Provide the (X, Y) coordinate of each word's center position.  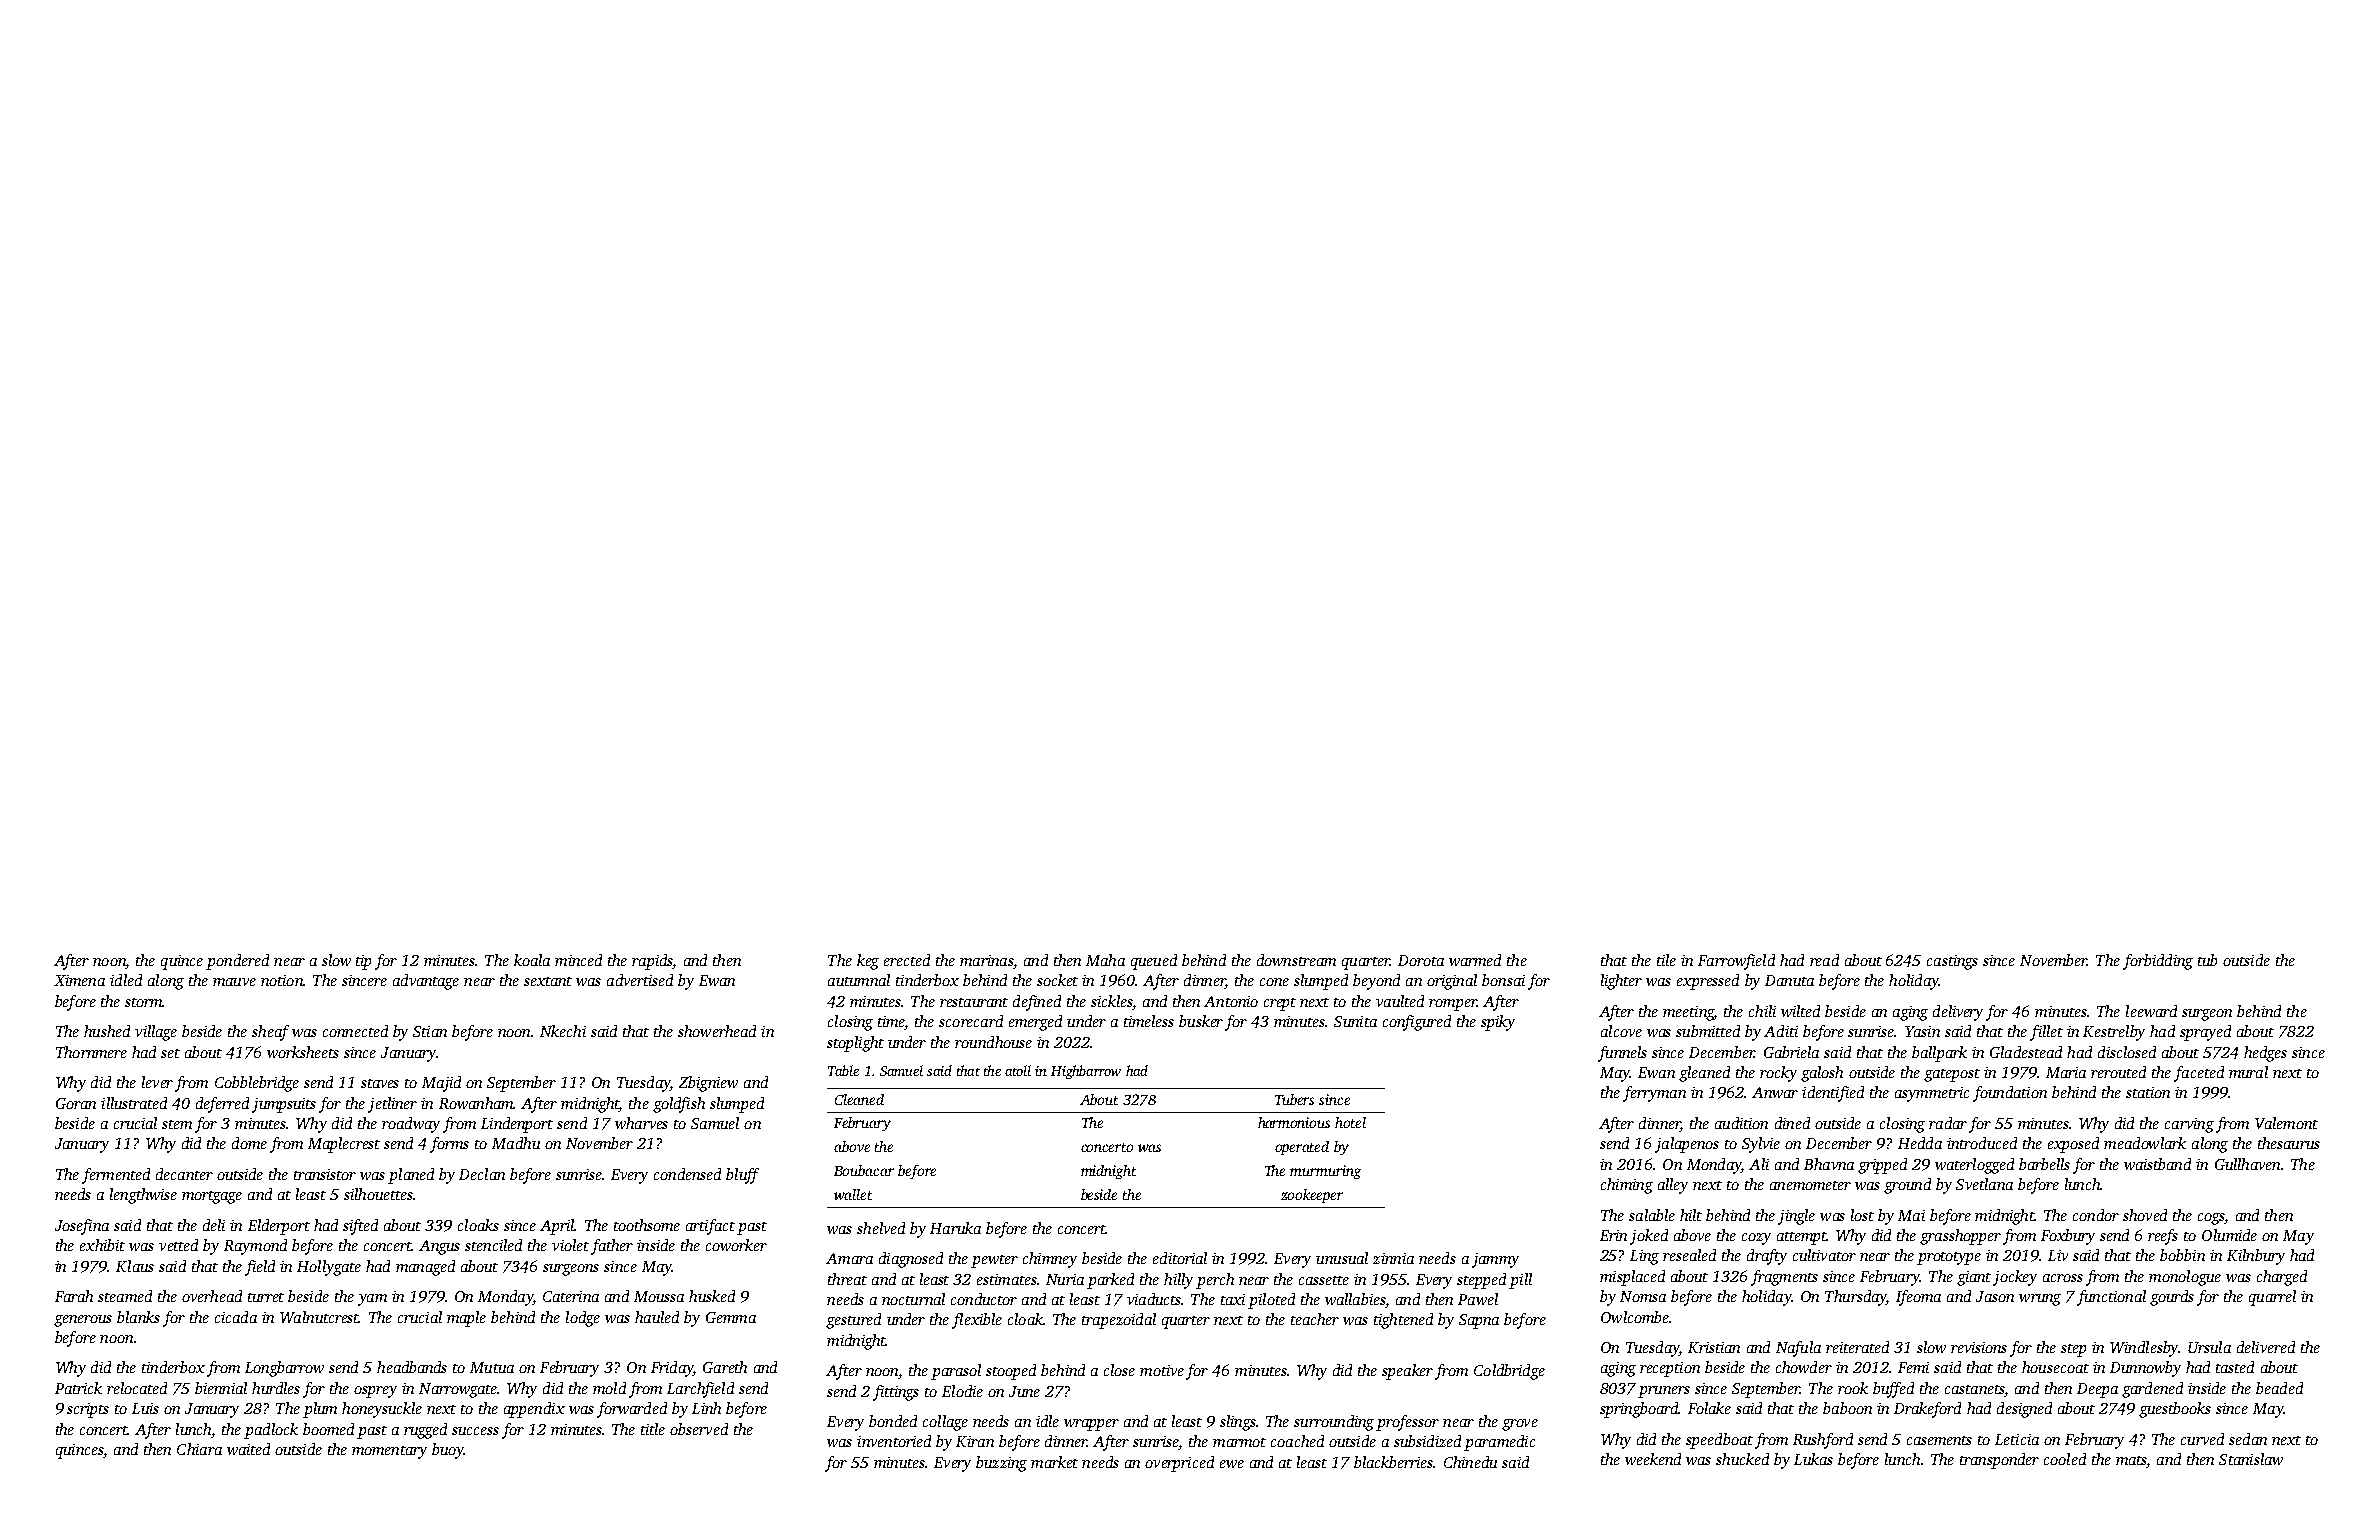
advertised (640, 980)
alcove (1621, 1031)
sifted (360, 1227)
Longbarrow (284, 1369)
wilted (1800, 1011)
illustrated (134, 1103)
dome (249, 1143)
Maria (2066, 1072)
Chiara (199, 1449)
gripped (1882, 1166)
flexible (977, 1321)
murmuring (1325, 1172)
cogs (2211, 1219)
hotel (1350, 1122)
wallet (853, 1194)
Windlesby (2144, 1349)
